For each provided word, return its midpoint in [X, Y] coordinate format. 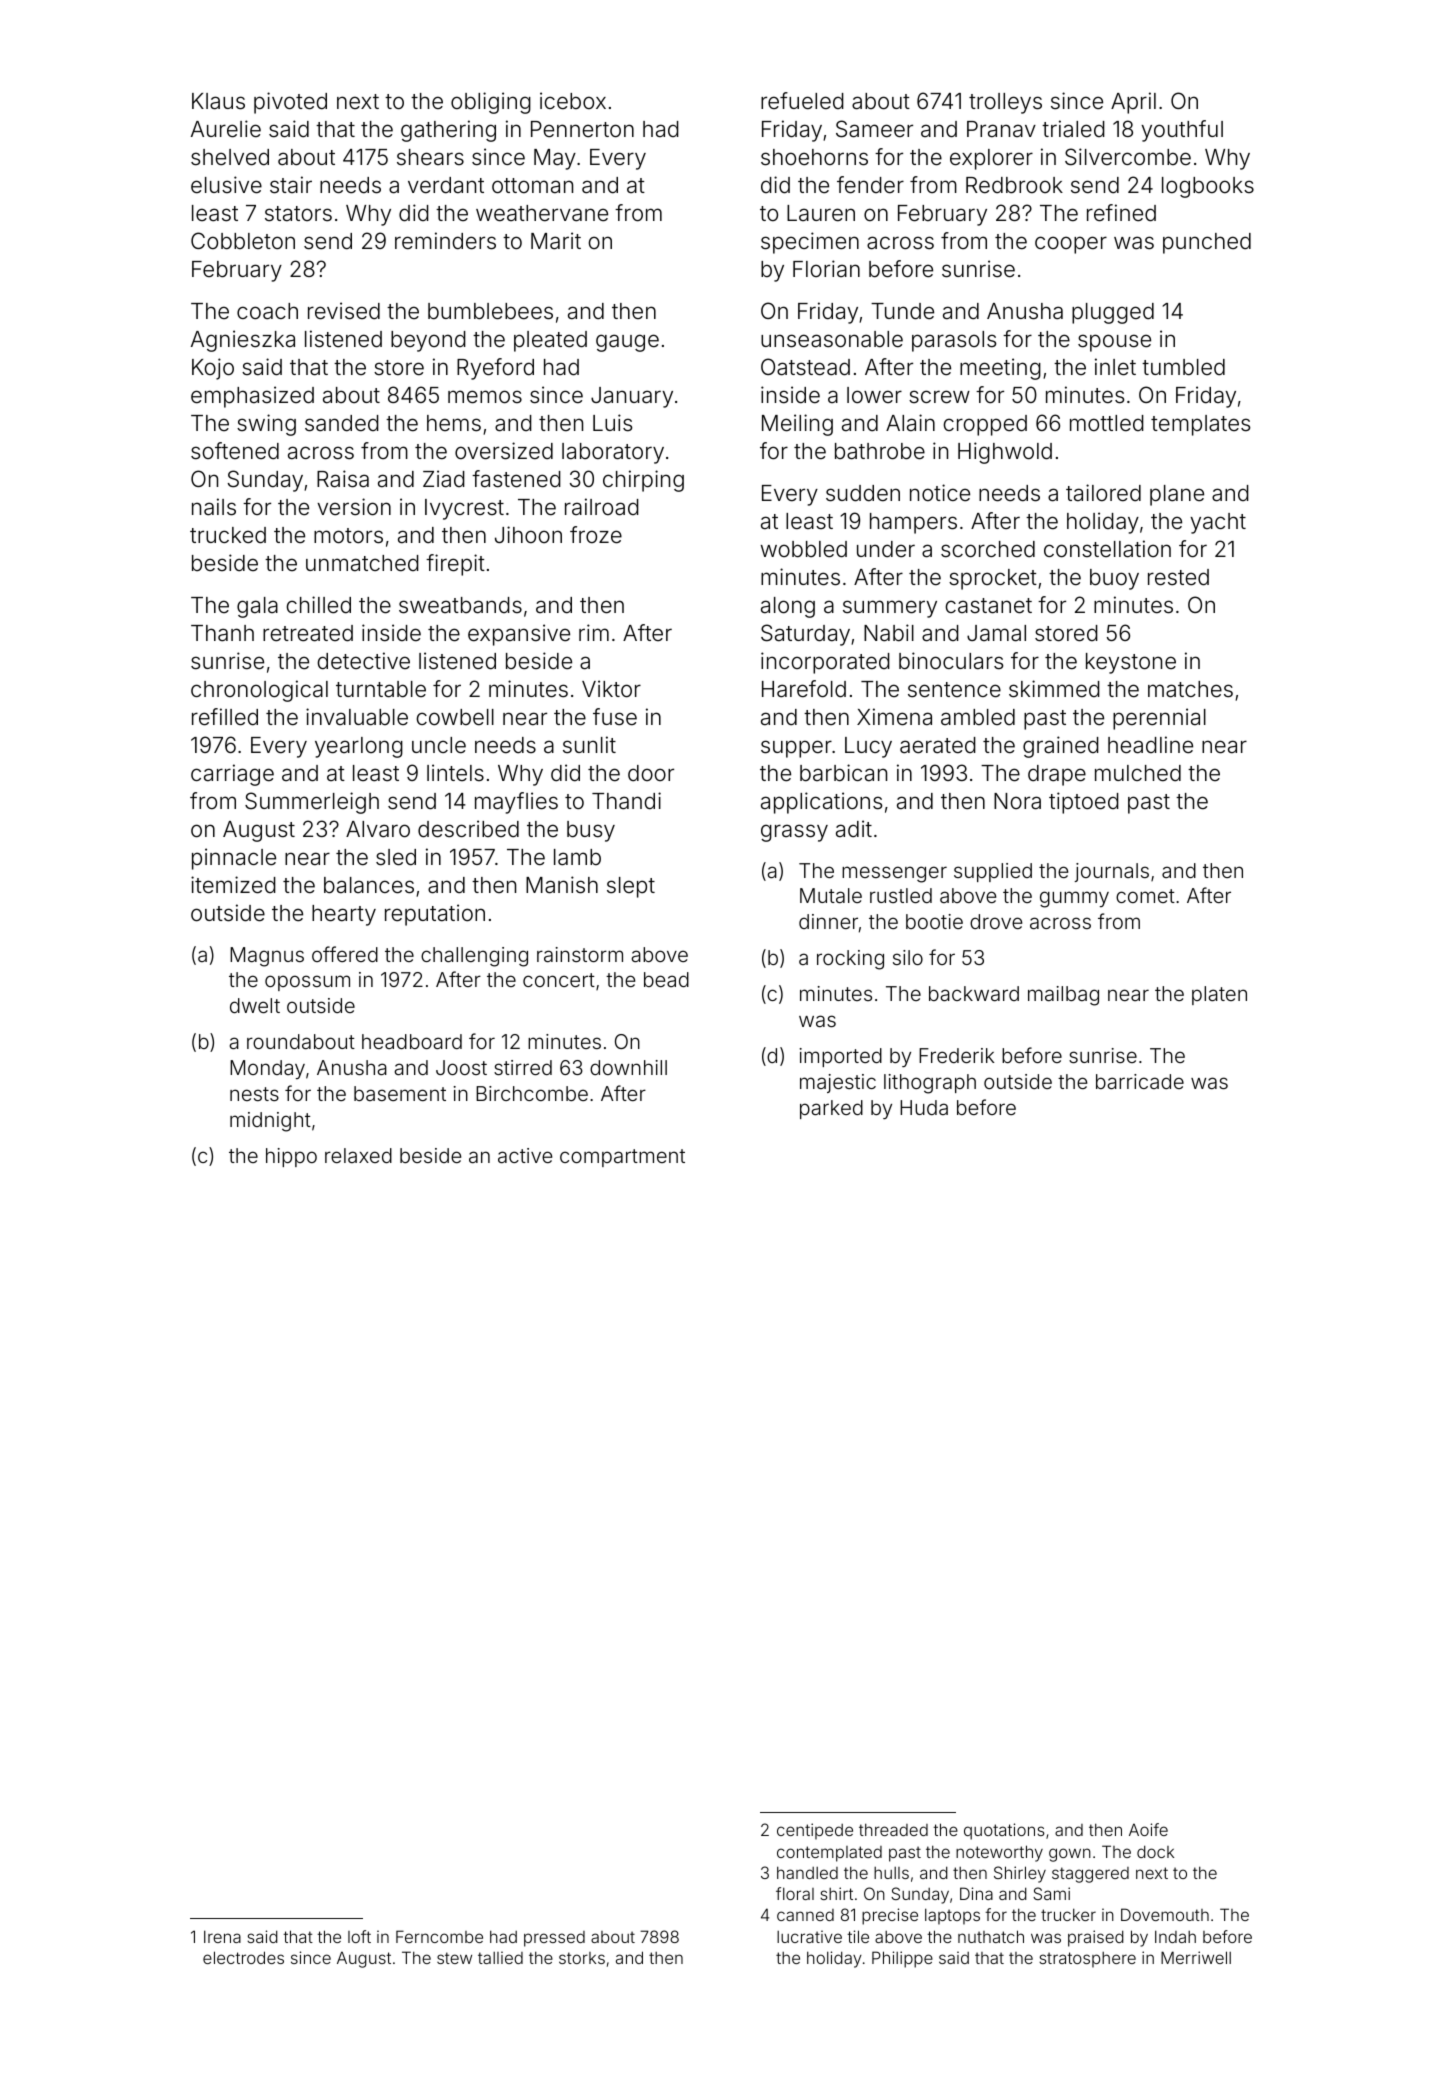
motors [348, 536]
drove [996, 921]
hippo [291, 1157]
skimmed [1054, 689]
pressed [554, 1939]
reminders [445, 241]
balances [369, 885]
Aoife [1148, 1829]
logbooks [1208, 187]
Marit [556, 241]
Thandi [626, 801]
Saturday [805, 635]
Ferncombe [439, 1936]
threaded [893, 1829]
